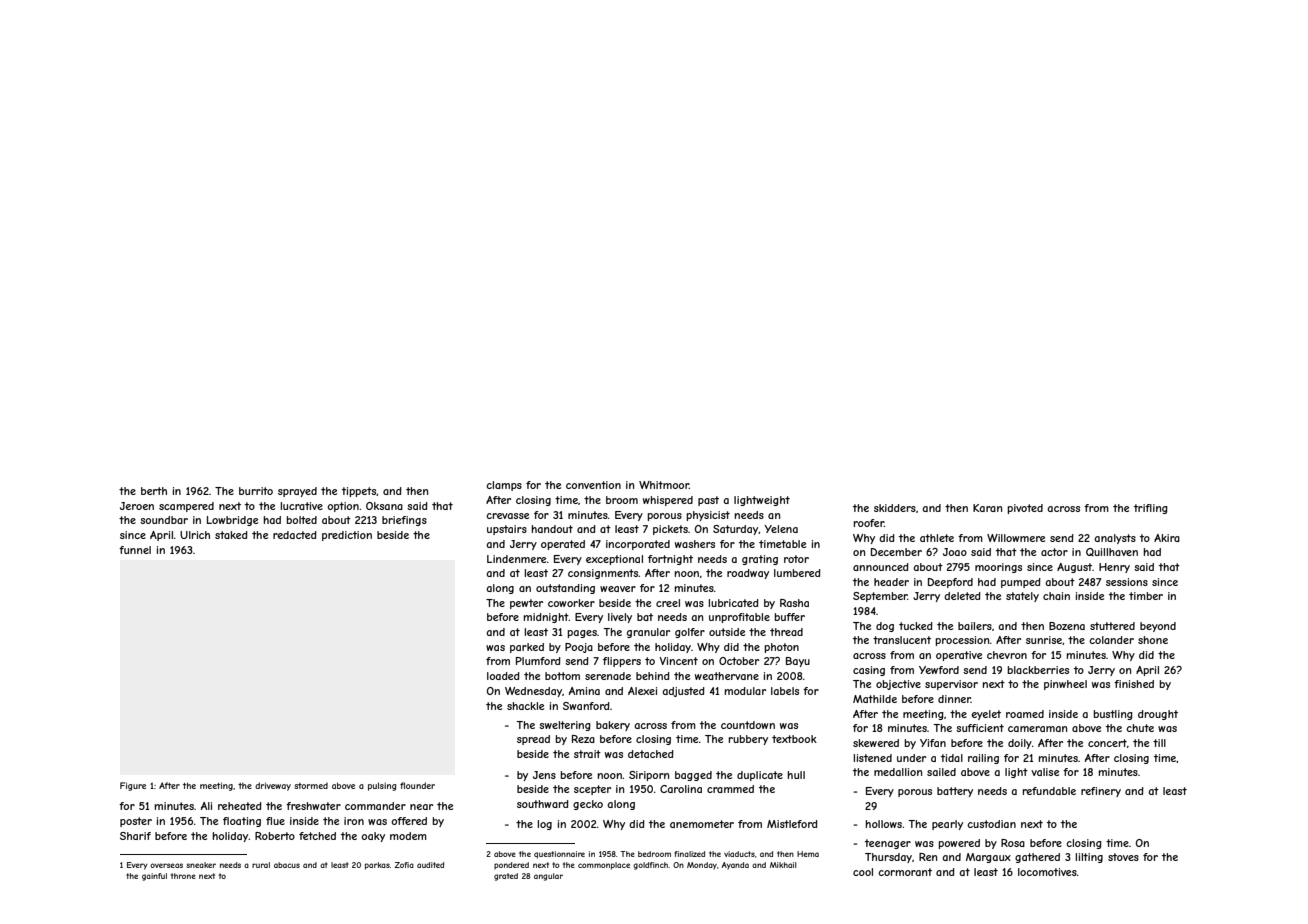 This image has width=1308, height=924. What do you see at coordinates (135, 550) in the image?
I see `funnel` at bounding box center [135, 550].
